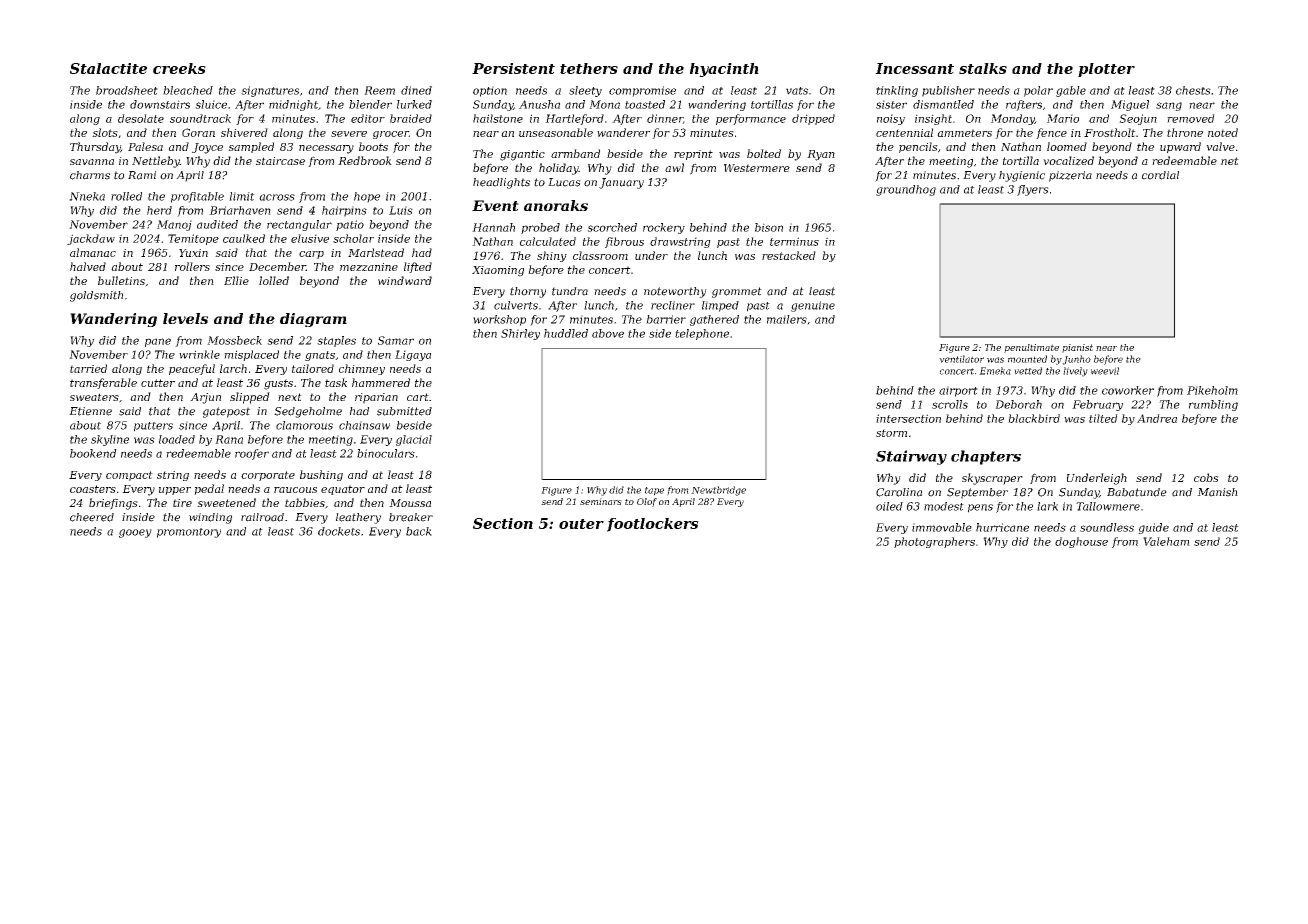  I want to click on Incessant, so click(914, 68).
